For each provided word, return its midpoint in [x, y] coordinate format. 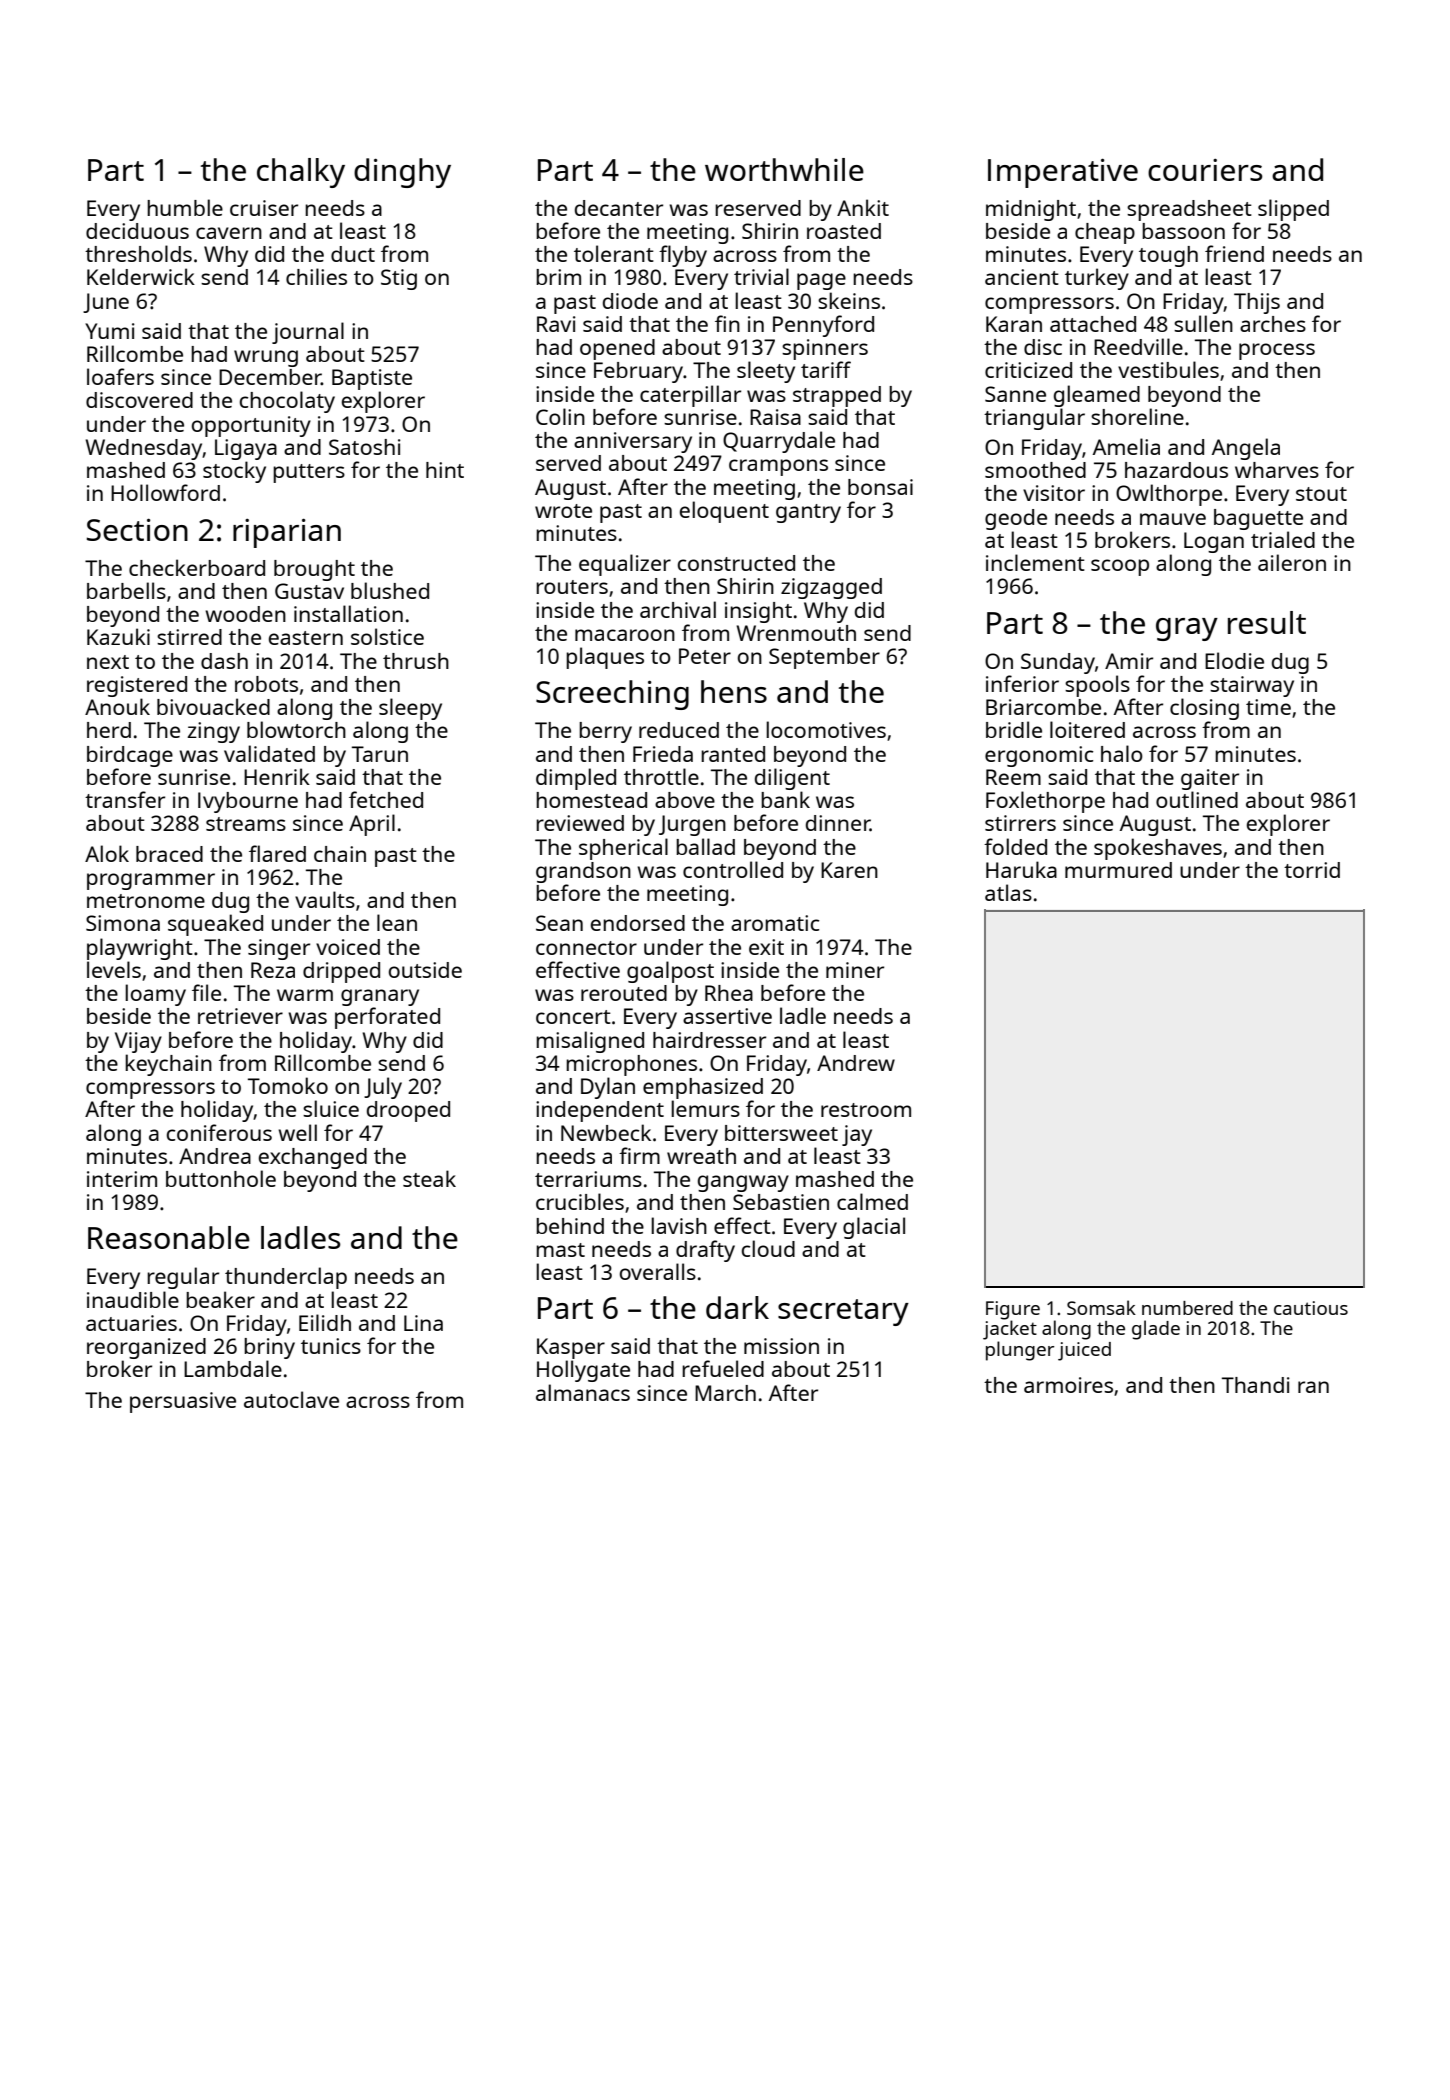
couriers [1205, 170]
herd [109, 730]
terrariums [588, 1179]
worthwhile [784, 169]
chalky [301, 173]
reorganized [146, 1348]
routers [572, 587]
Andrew [856, 1063]
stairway [1252, 686]
